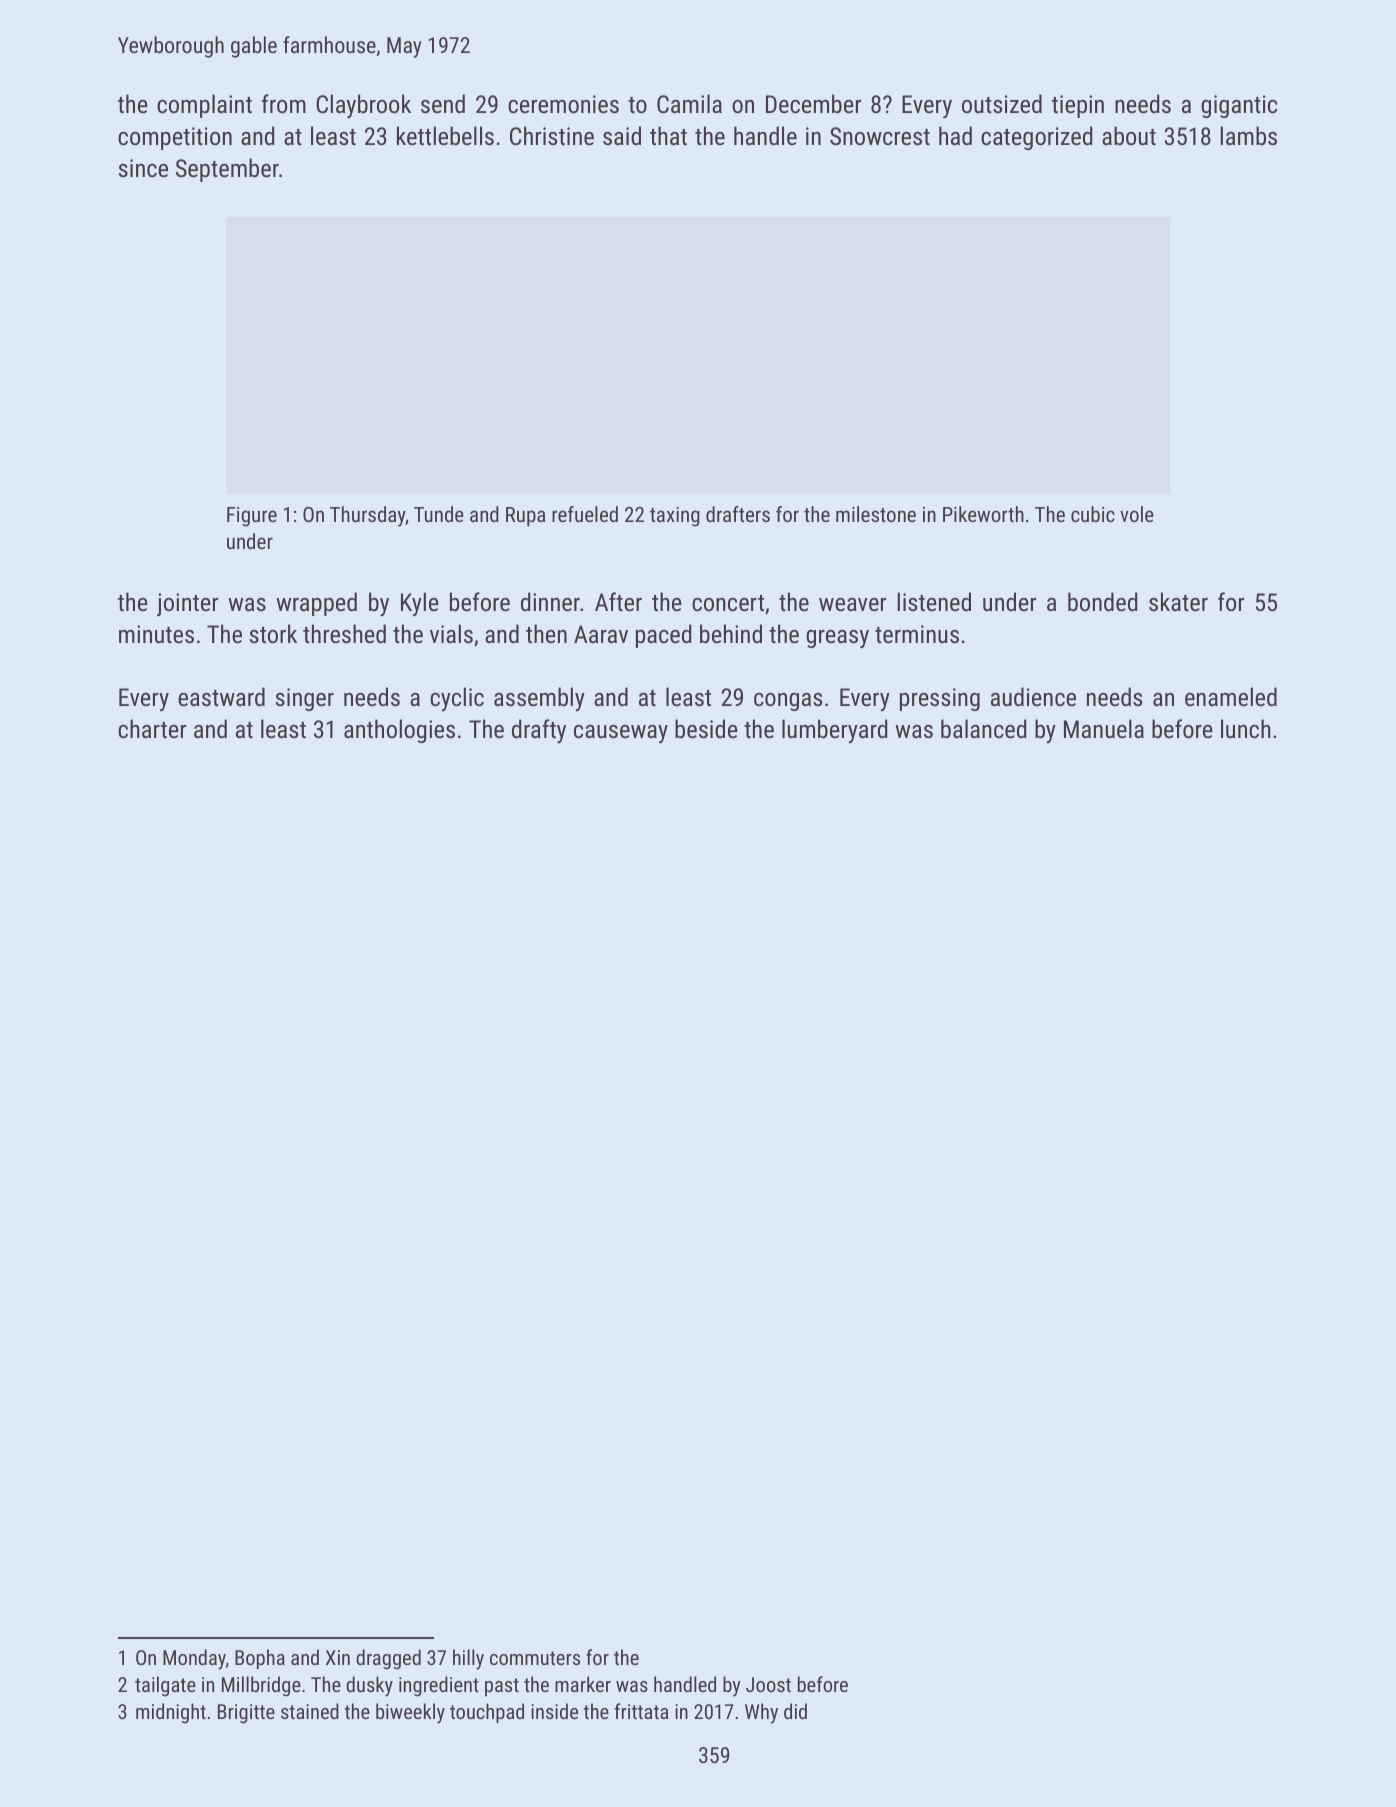 The height and width of the image is (1807, 1396). What do you see at coordinates (706, 728) in the image?
I see `beside` at bounding box center [706, 728].
